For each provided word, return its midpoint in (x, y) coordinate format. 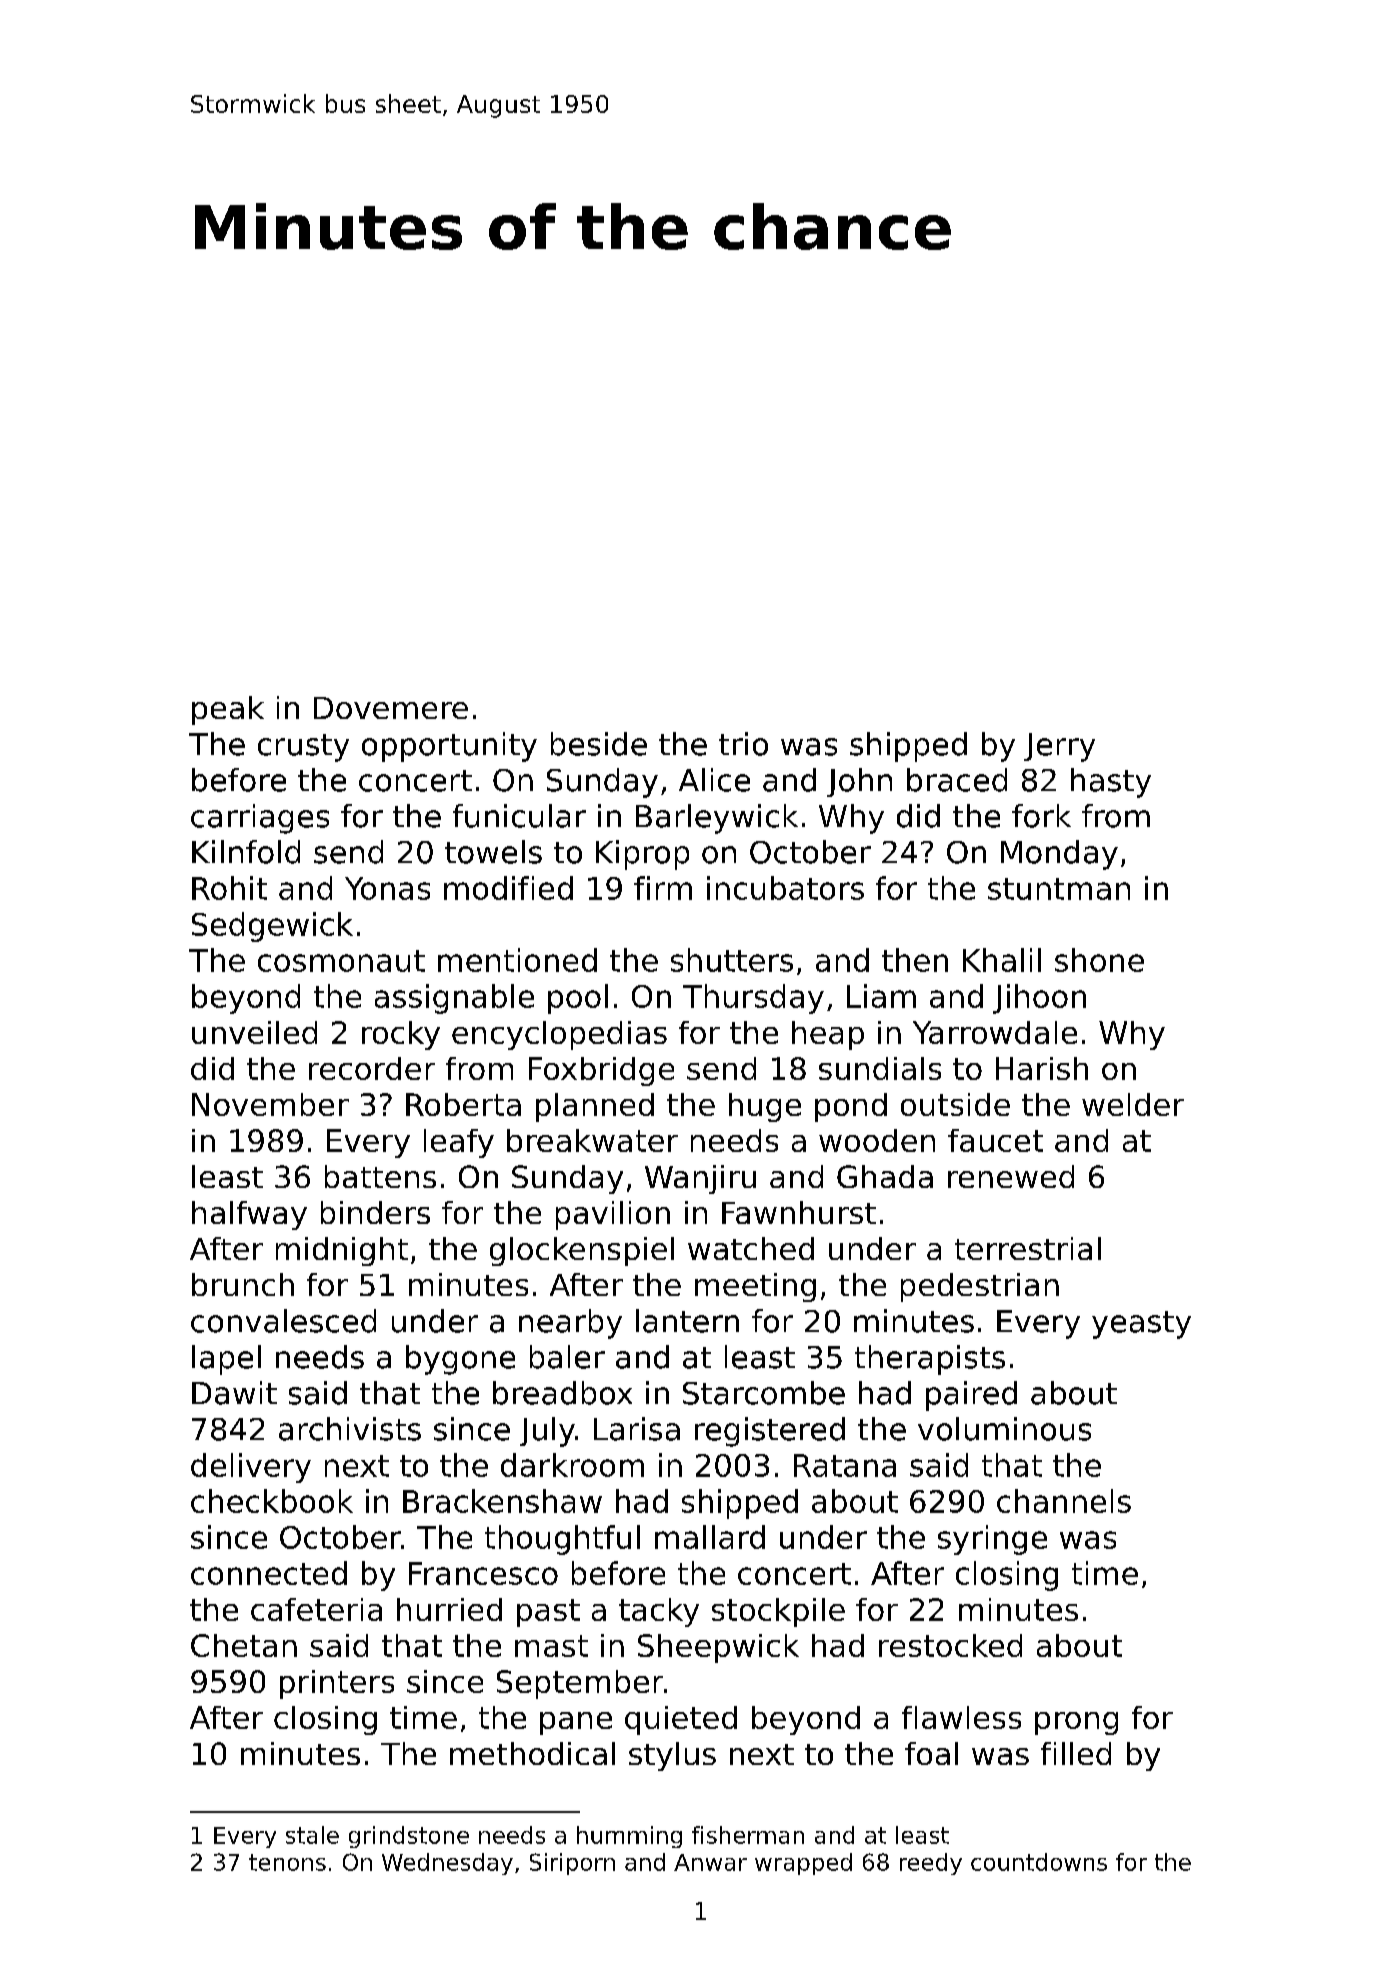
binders (375, 1212)
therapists (930, 1360)
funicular (519, 816)
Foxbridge (601, 1071)
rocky (401, 1035)
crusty (303, 748)
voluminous (1004, 1429)
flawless (961, 1717)
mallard (710, 1537)
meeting (755, 1287)
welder (1133, 1104)
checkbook (272, 1501)
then (915, 960)
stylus (672, 1756)
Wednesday (447, 1864)
